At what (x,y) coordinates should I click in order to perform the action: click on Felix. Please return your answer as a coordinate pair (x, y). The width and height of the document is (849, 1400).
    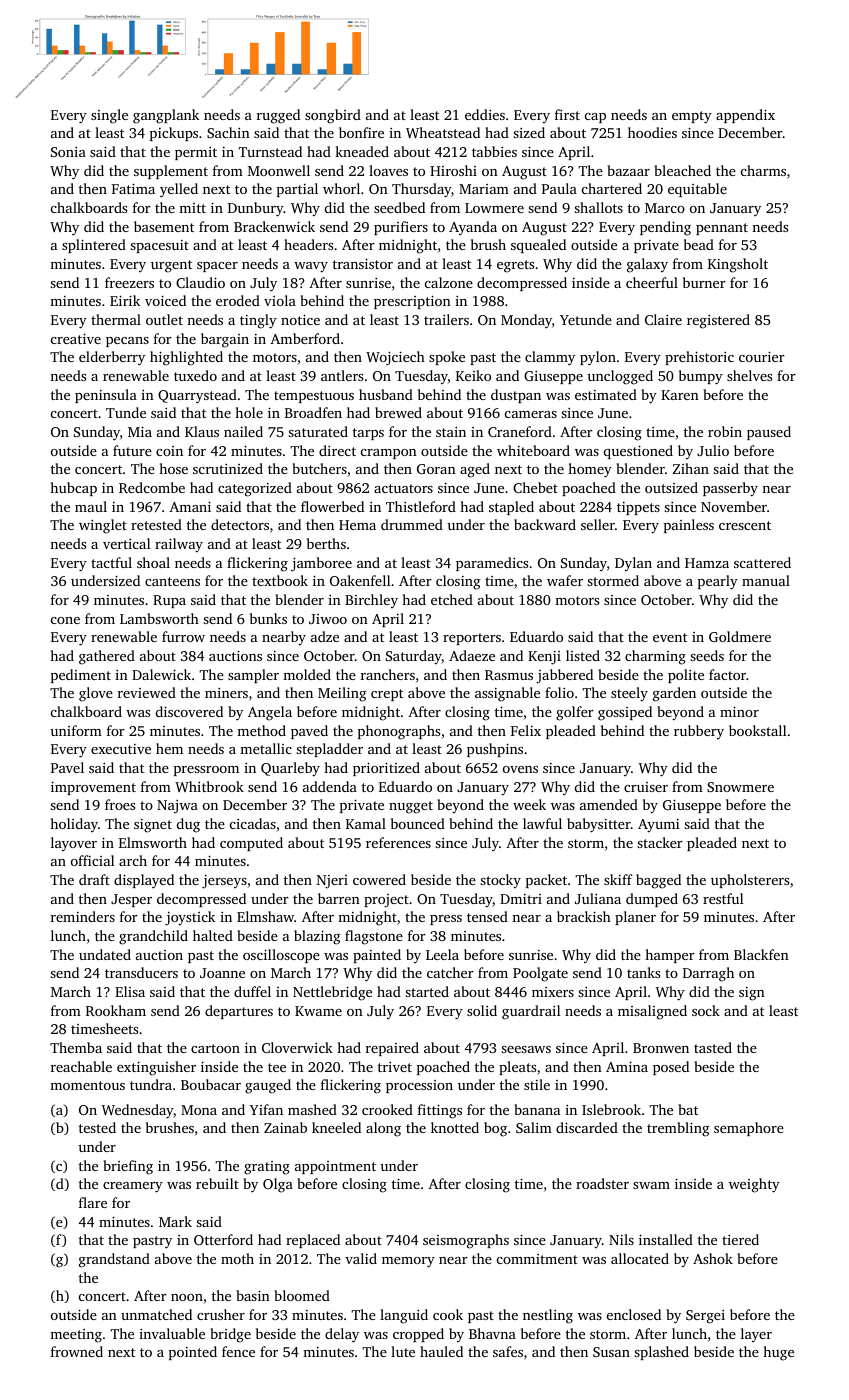
    Looking at the image, I should click on (526, 730).
